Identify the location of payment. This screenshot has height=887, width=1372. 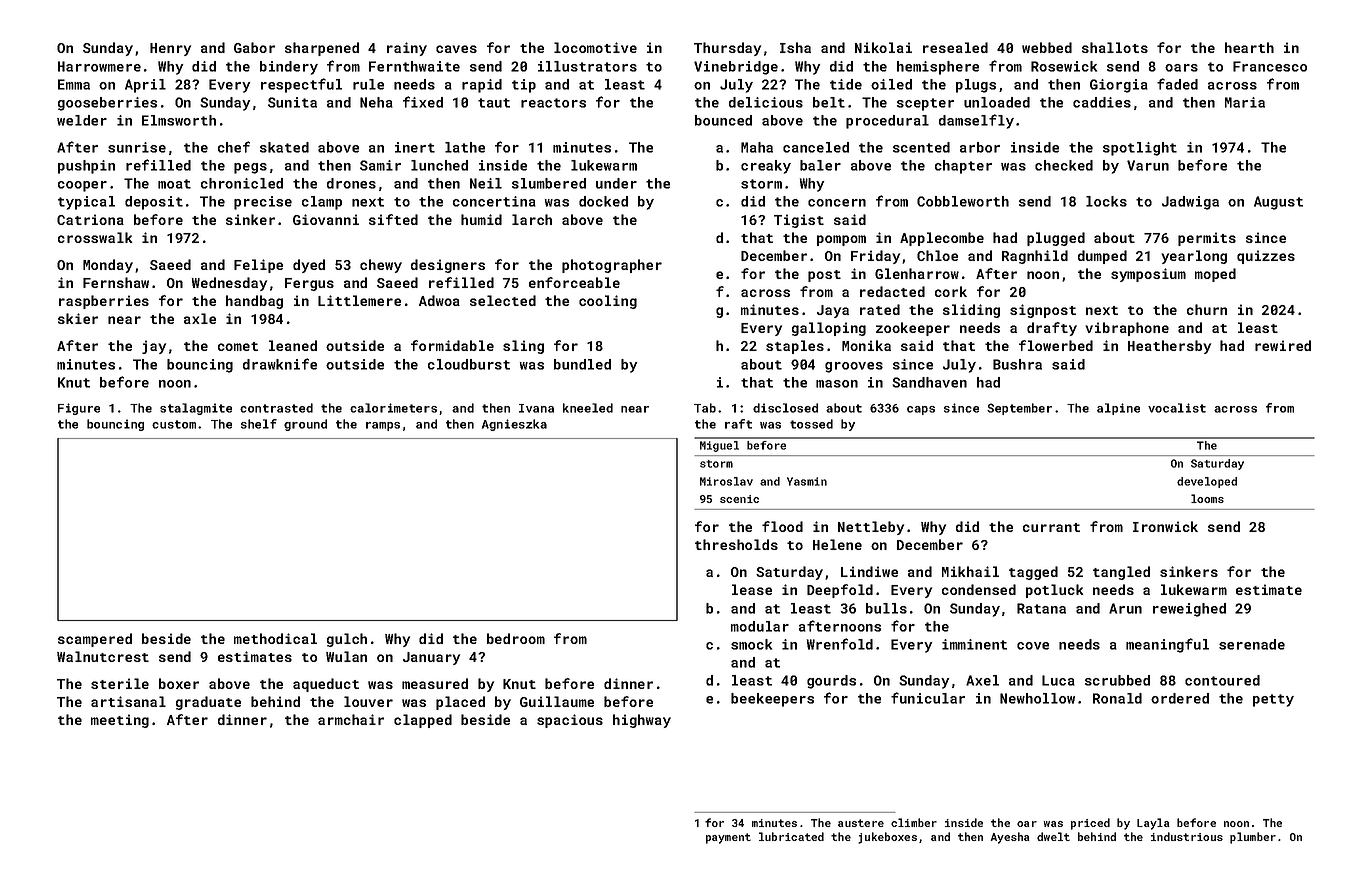
(728, 838).
